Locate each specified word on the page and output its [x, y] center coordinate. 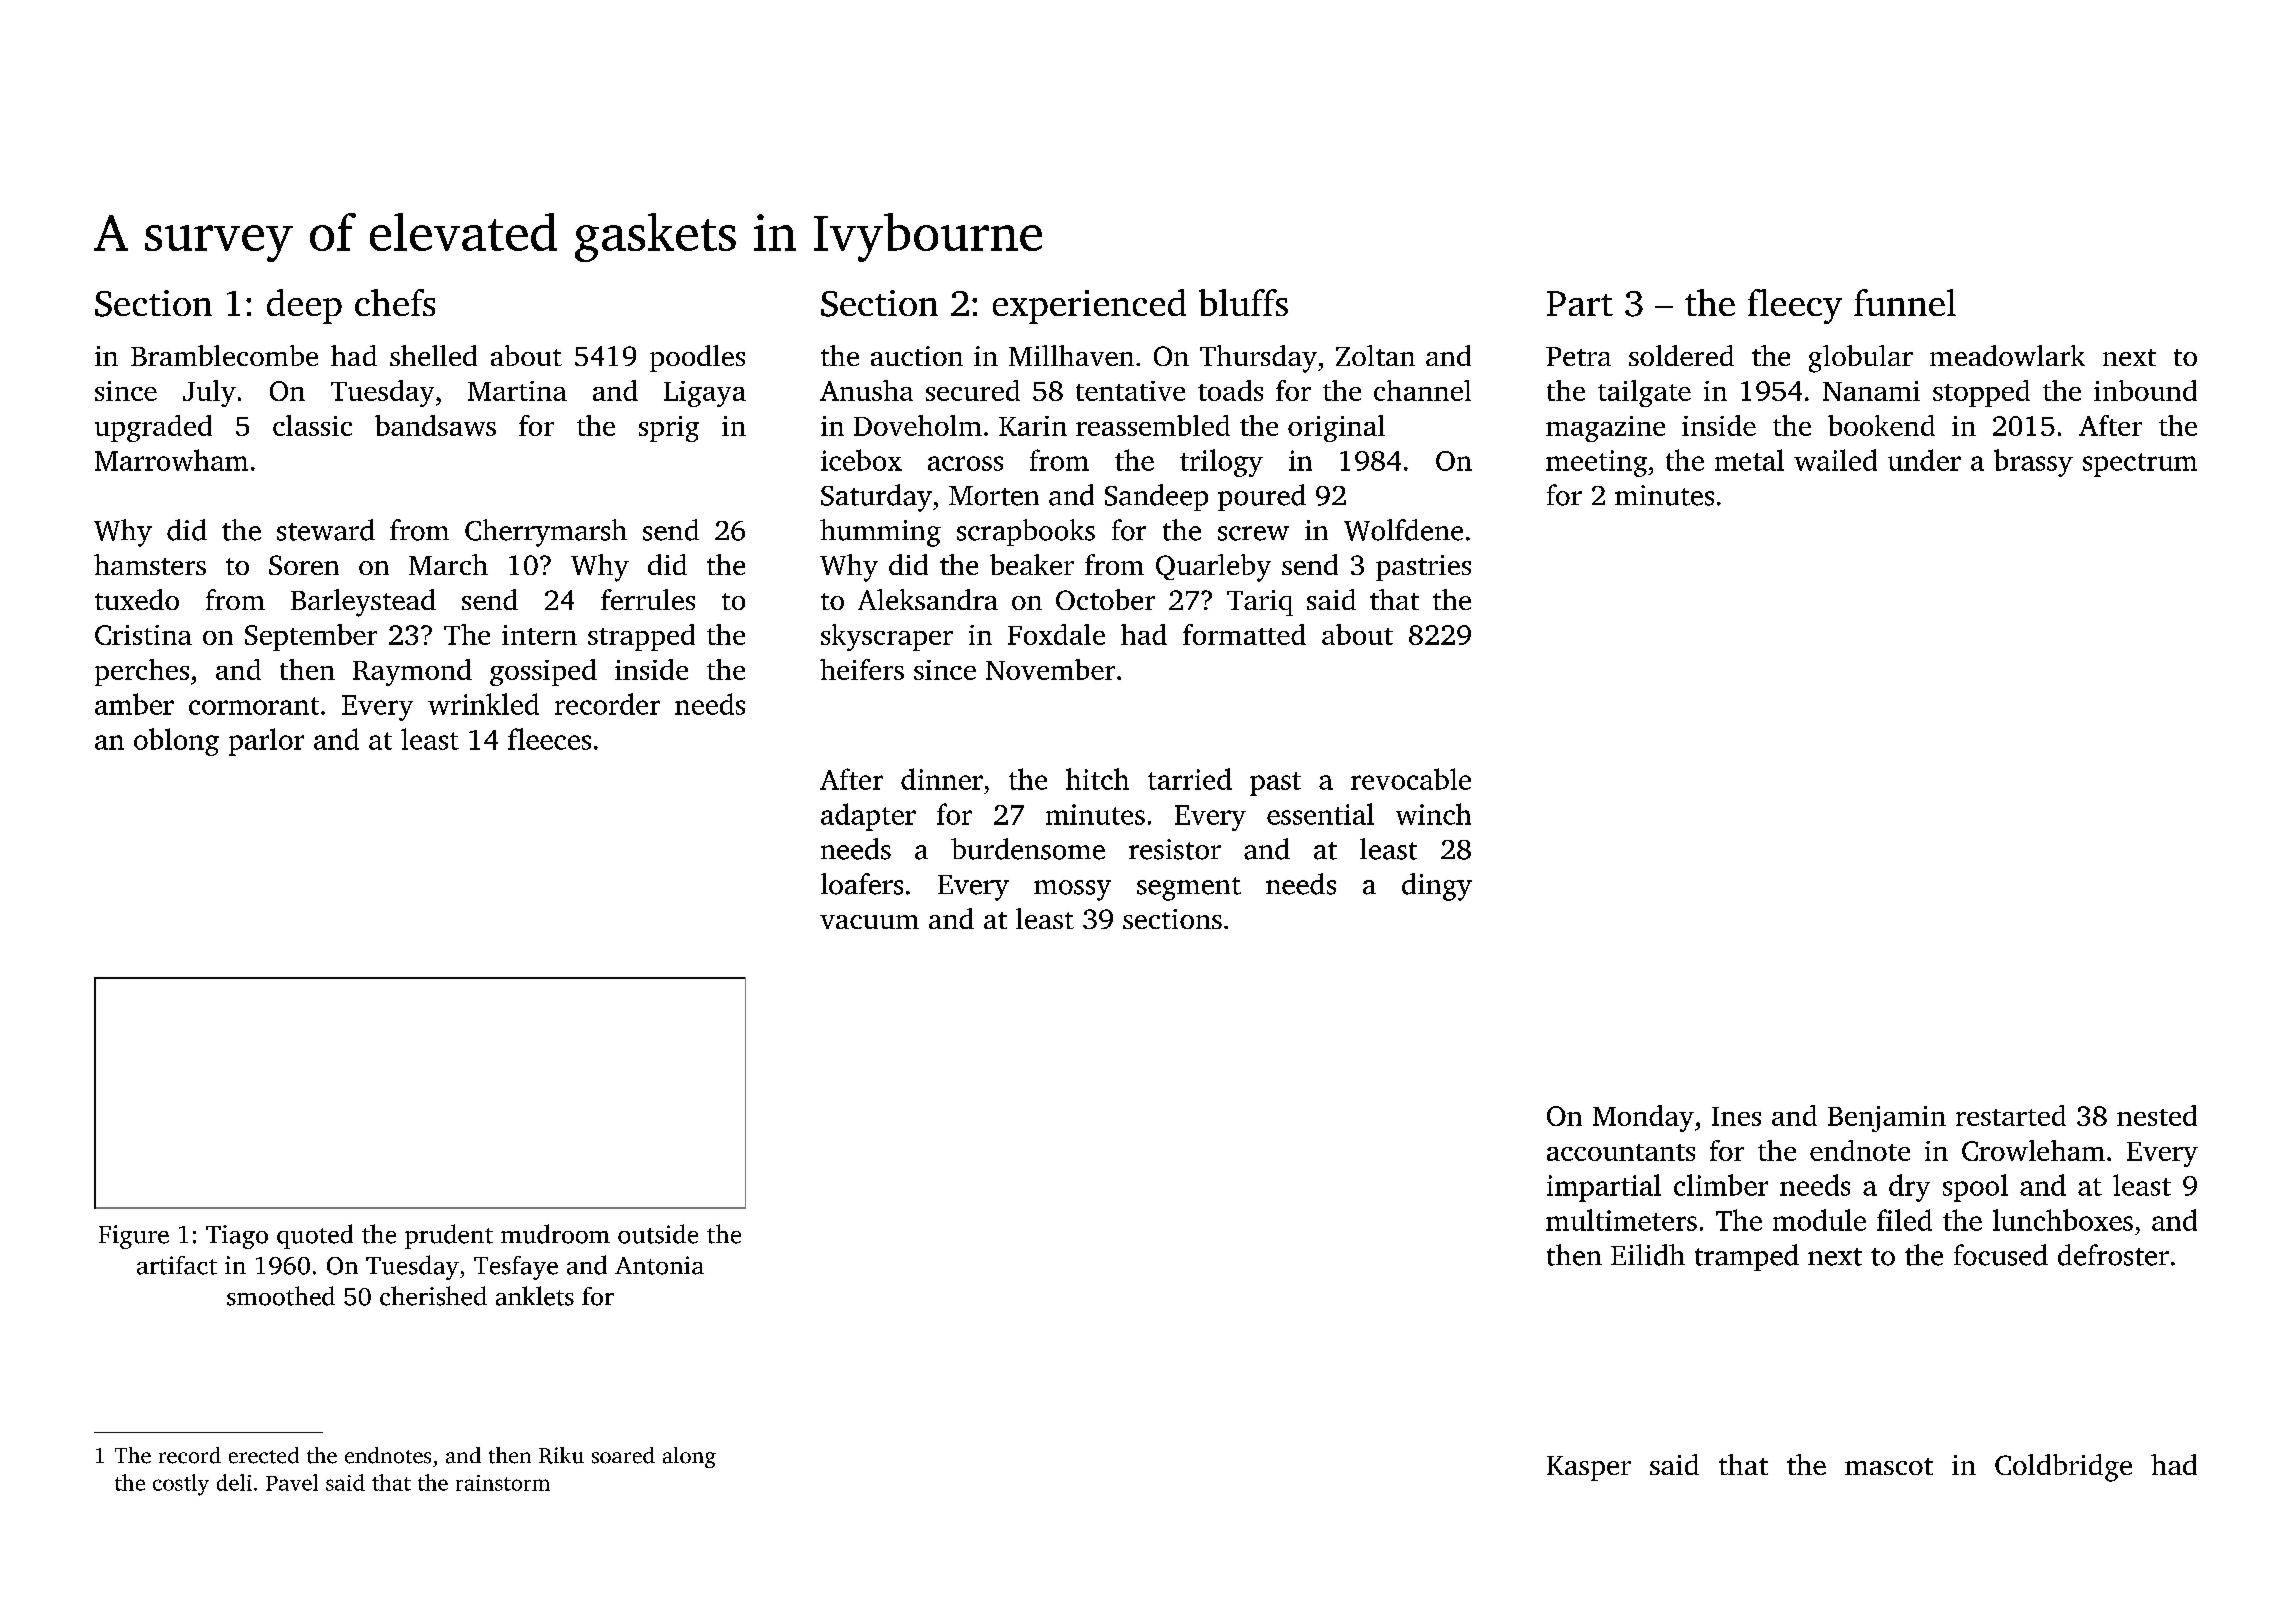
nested [2157, 1115]
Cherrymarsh [546, 533]
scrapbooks [1026, 532]
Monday [1643, 1118]
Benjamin [1887, 1119]
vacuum [869, 922]
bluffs [1243, 302]
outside [658, 1234]
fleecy [1795, 306]
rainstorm [503, 1483]
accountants [1621, 1152]
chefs [395, 302]
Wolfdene [1403, 530]
